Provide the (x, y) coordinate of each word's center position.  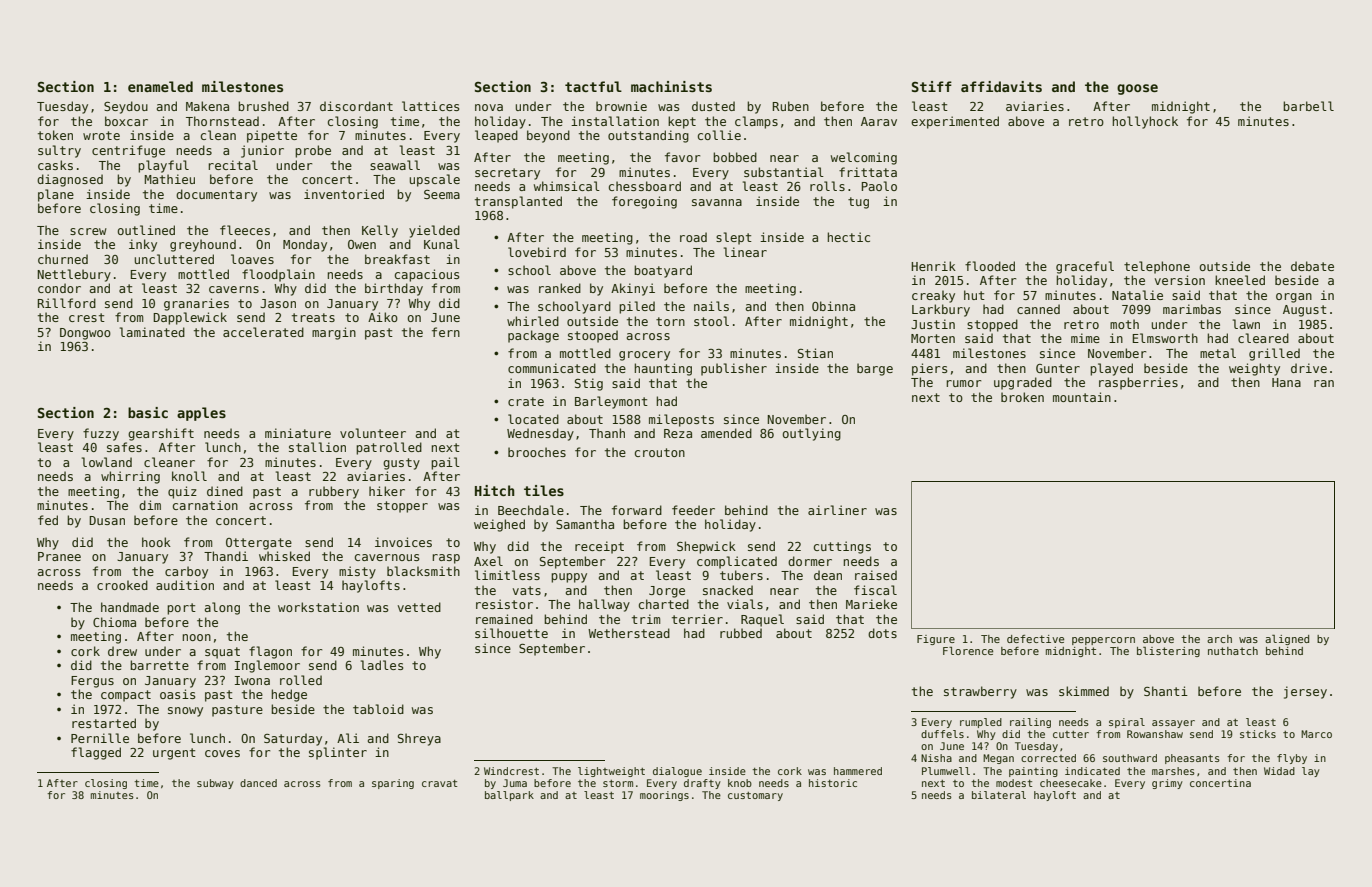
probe (313, 151)
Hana (1286, 382)
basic (148, 412)
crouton (660, 452)
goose (1137, 89)
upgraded (1023, 383)
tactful (593, 86)
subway (215, 784)
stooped (593, 336)
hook (156, 542)
